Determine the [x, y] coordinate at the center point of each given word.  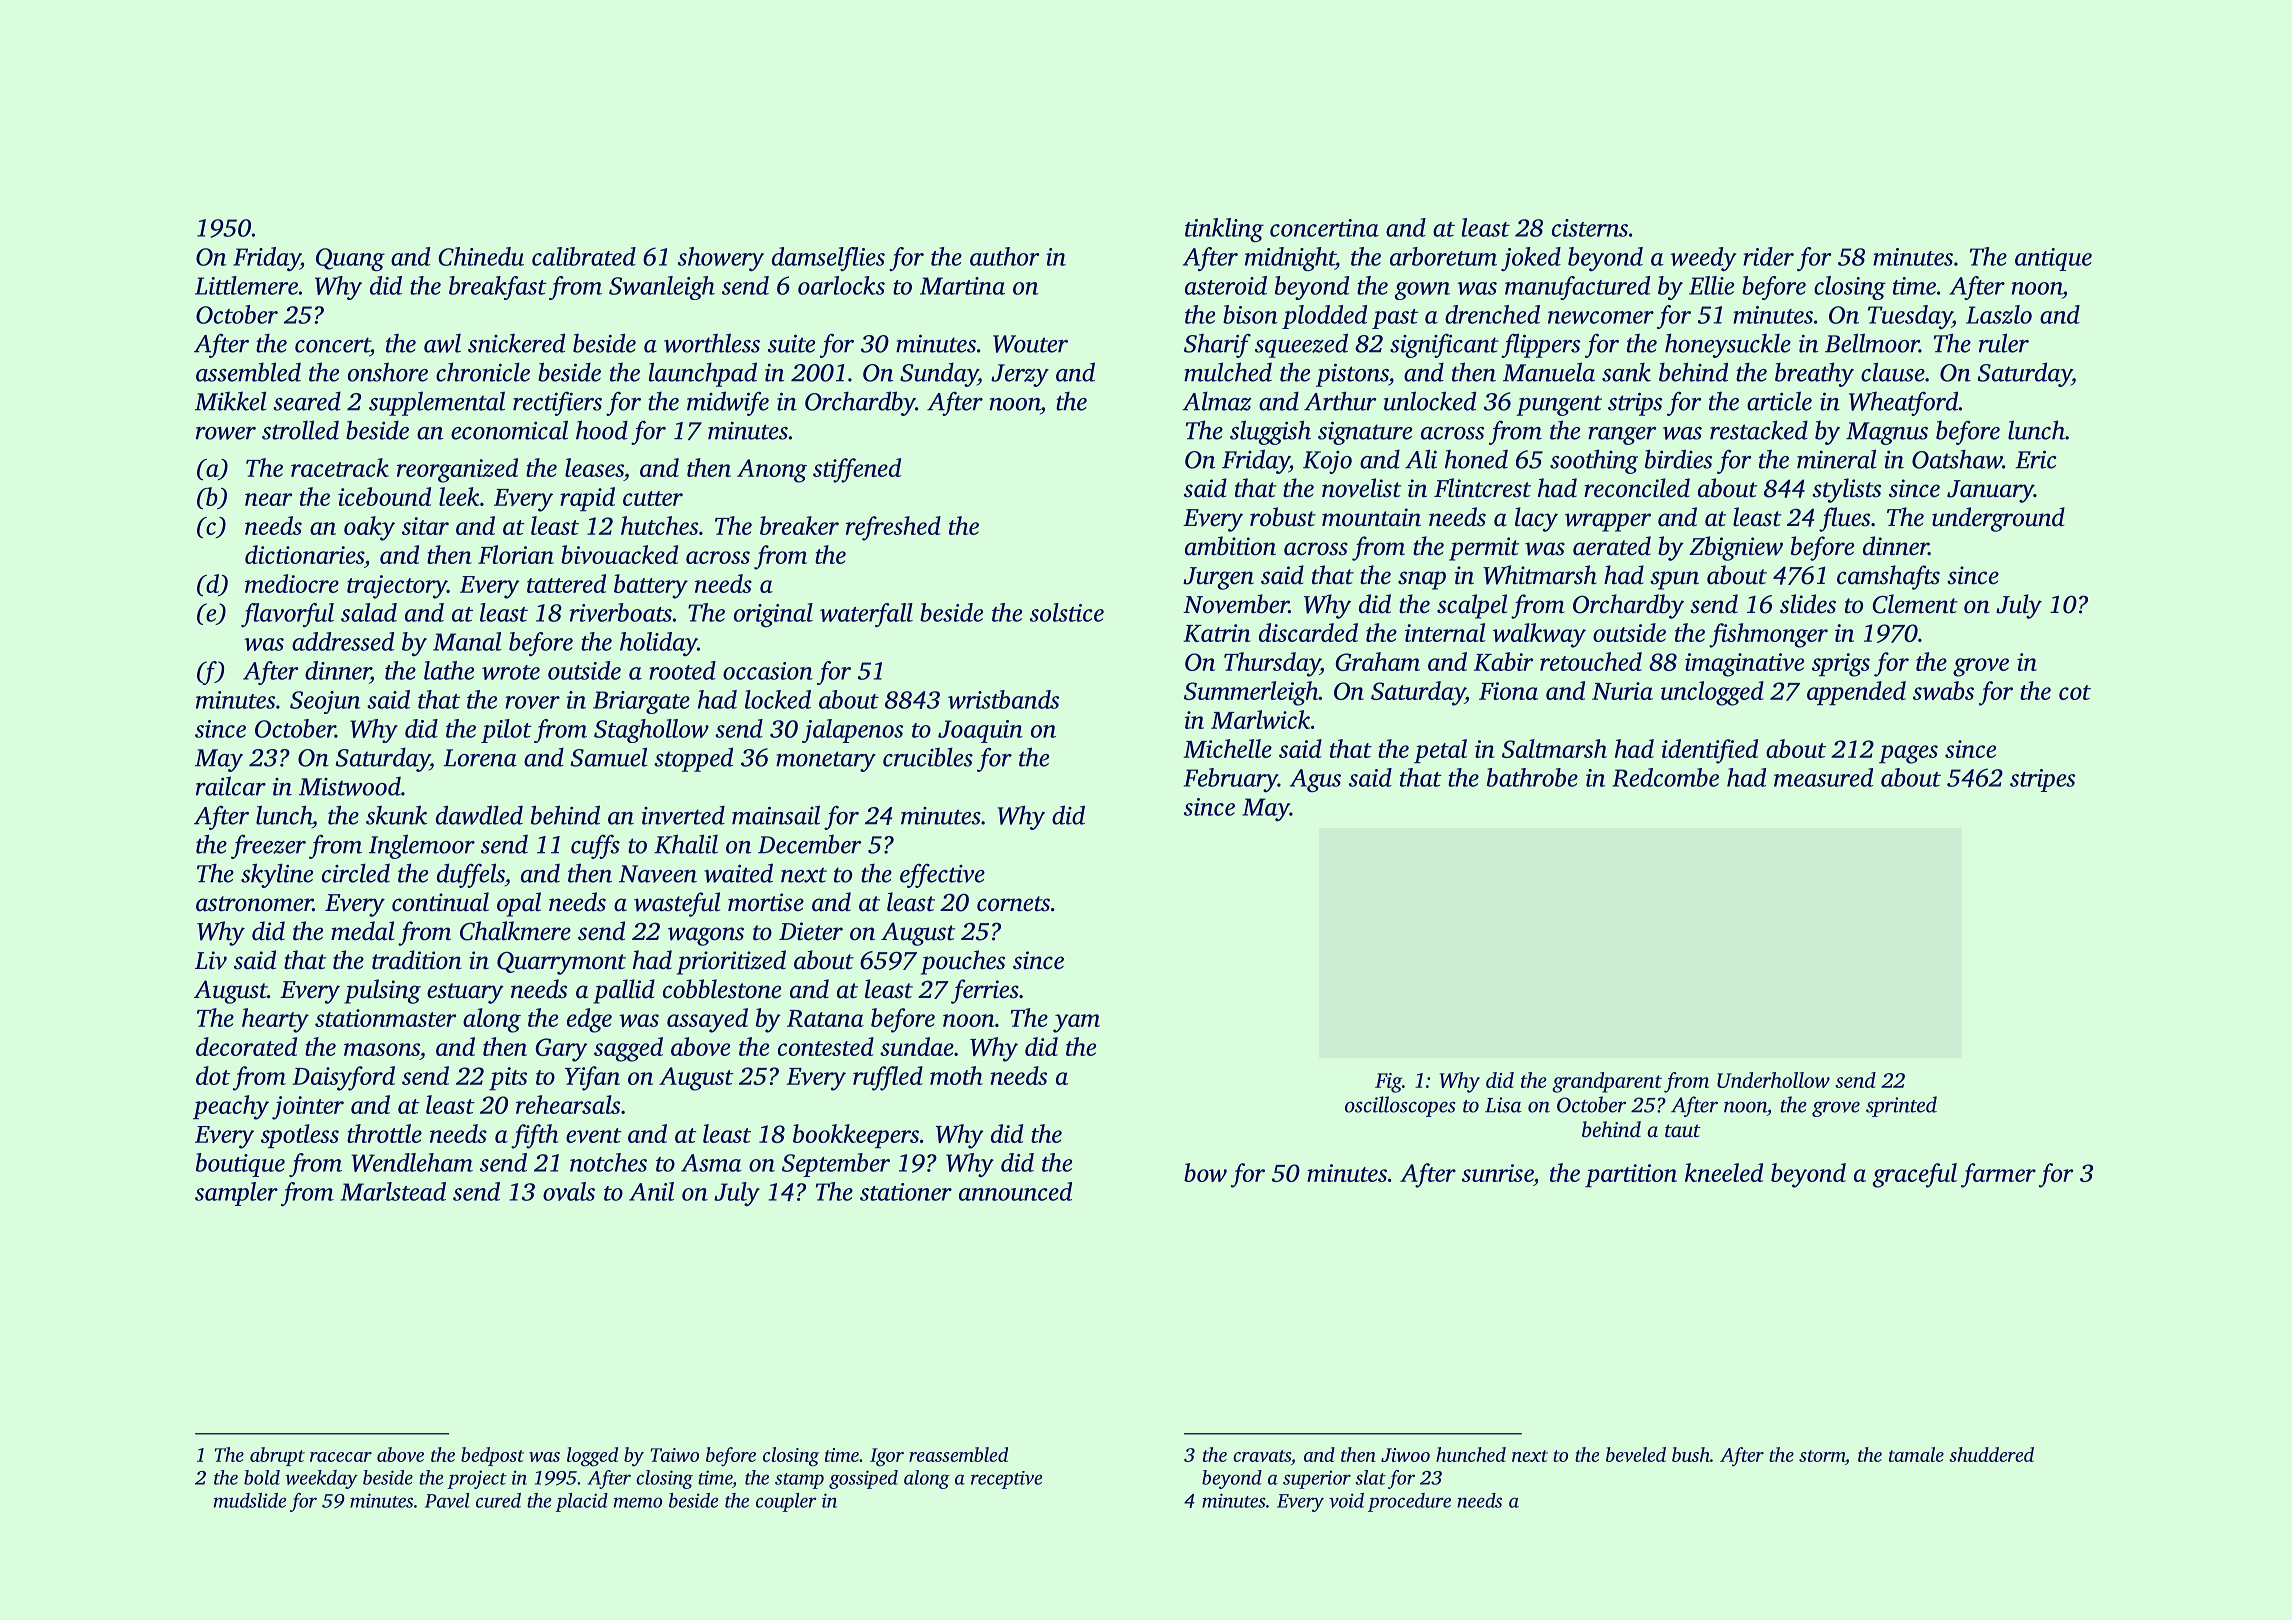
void [1346, 1500]
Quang [350, 259]
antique [2053, 259]
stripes [2042, 780]
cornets [1013, 904]
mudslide [250, 1500]
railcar [231, 786]
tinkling [1224, 230]
